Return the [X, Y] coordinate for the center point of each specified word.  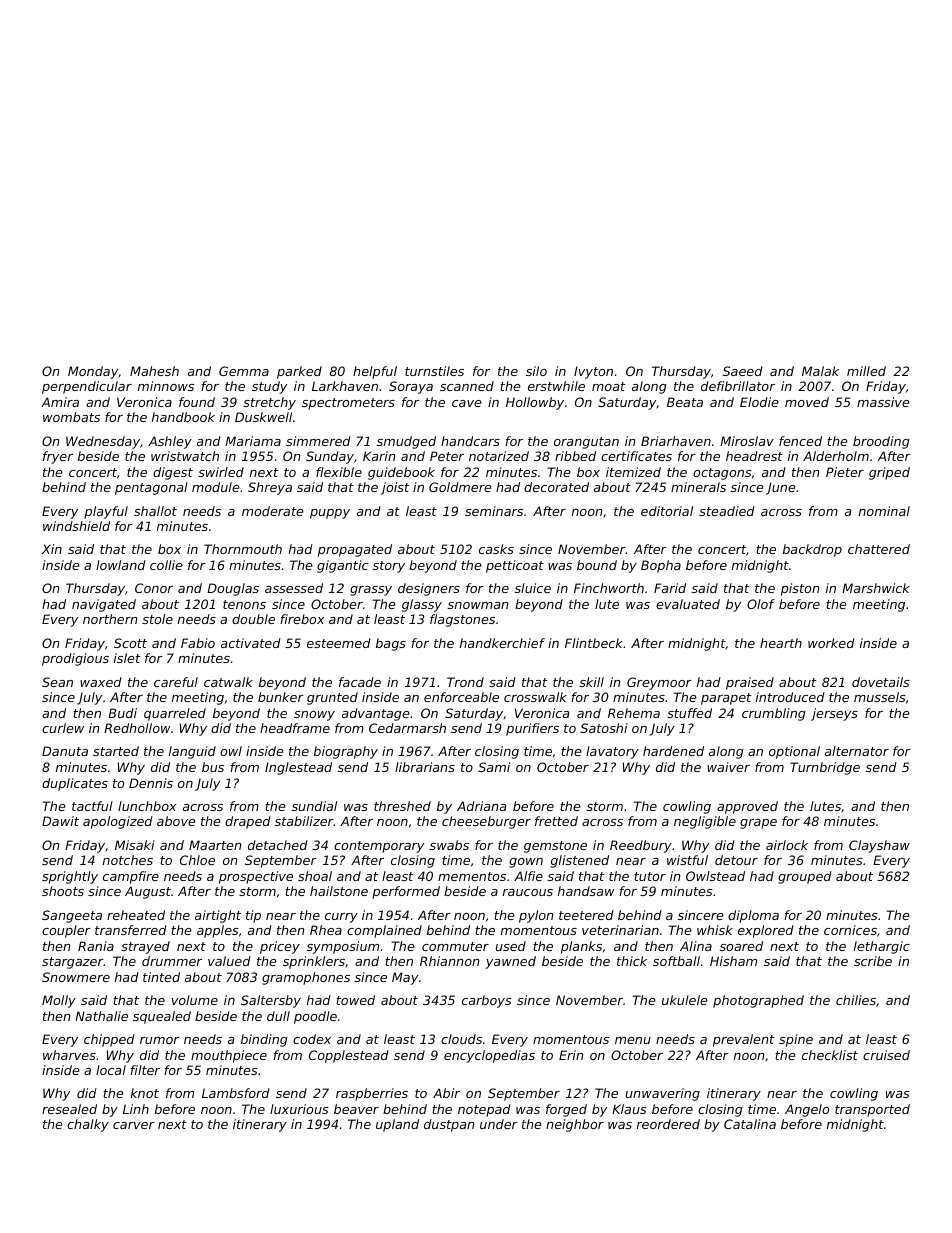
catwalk [228, 682]
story [389, 567]
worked [831, 643]
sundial [314, 806]
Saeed [743, 371]
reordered [668, 1124]
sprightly [70, 877]
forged [566, 1110]
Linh [136, 1109]
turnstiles [434, 371]
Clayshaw [879, 846]
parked [299, 372]
